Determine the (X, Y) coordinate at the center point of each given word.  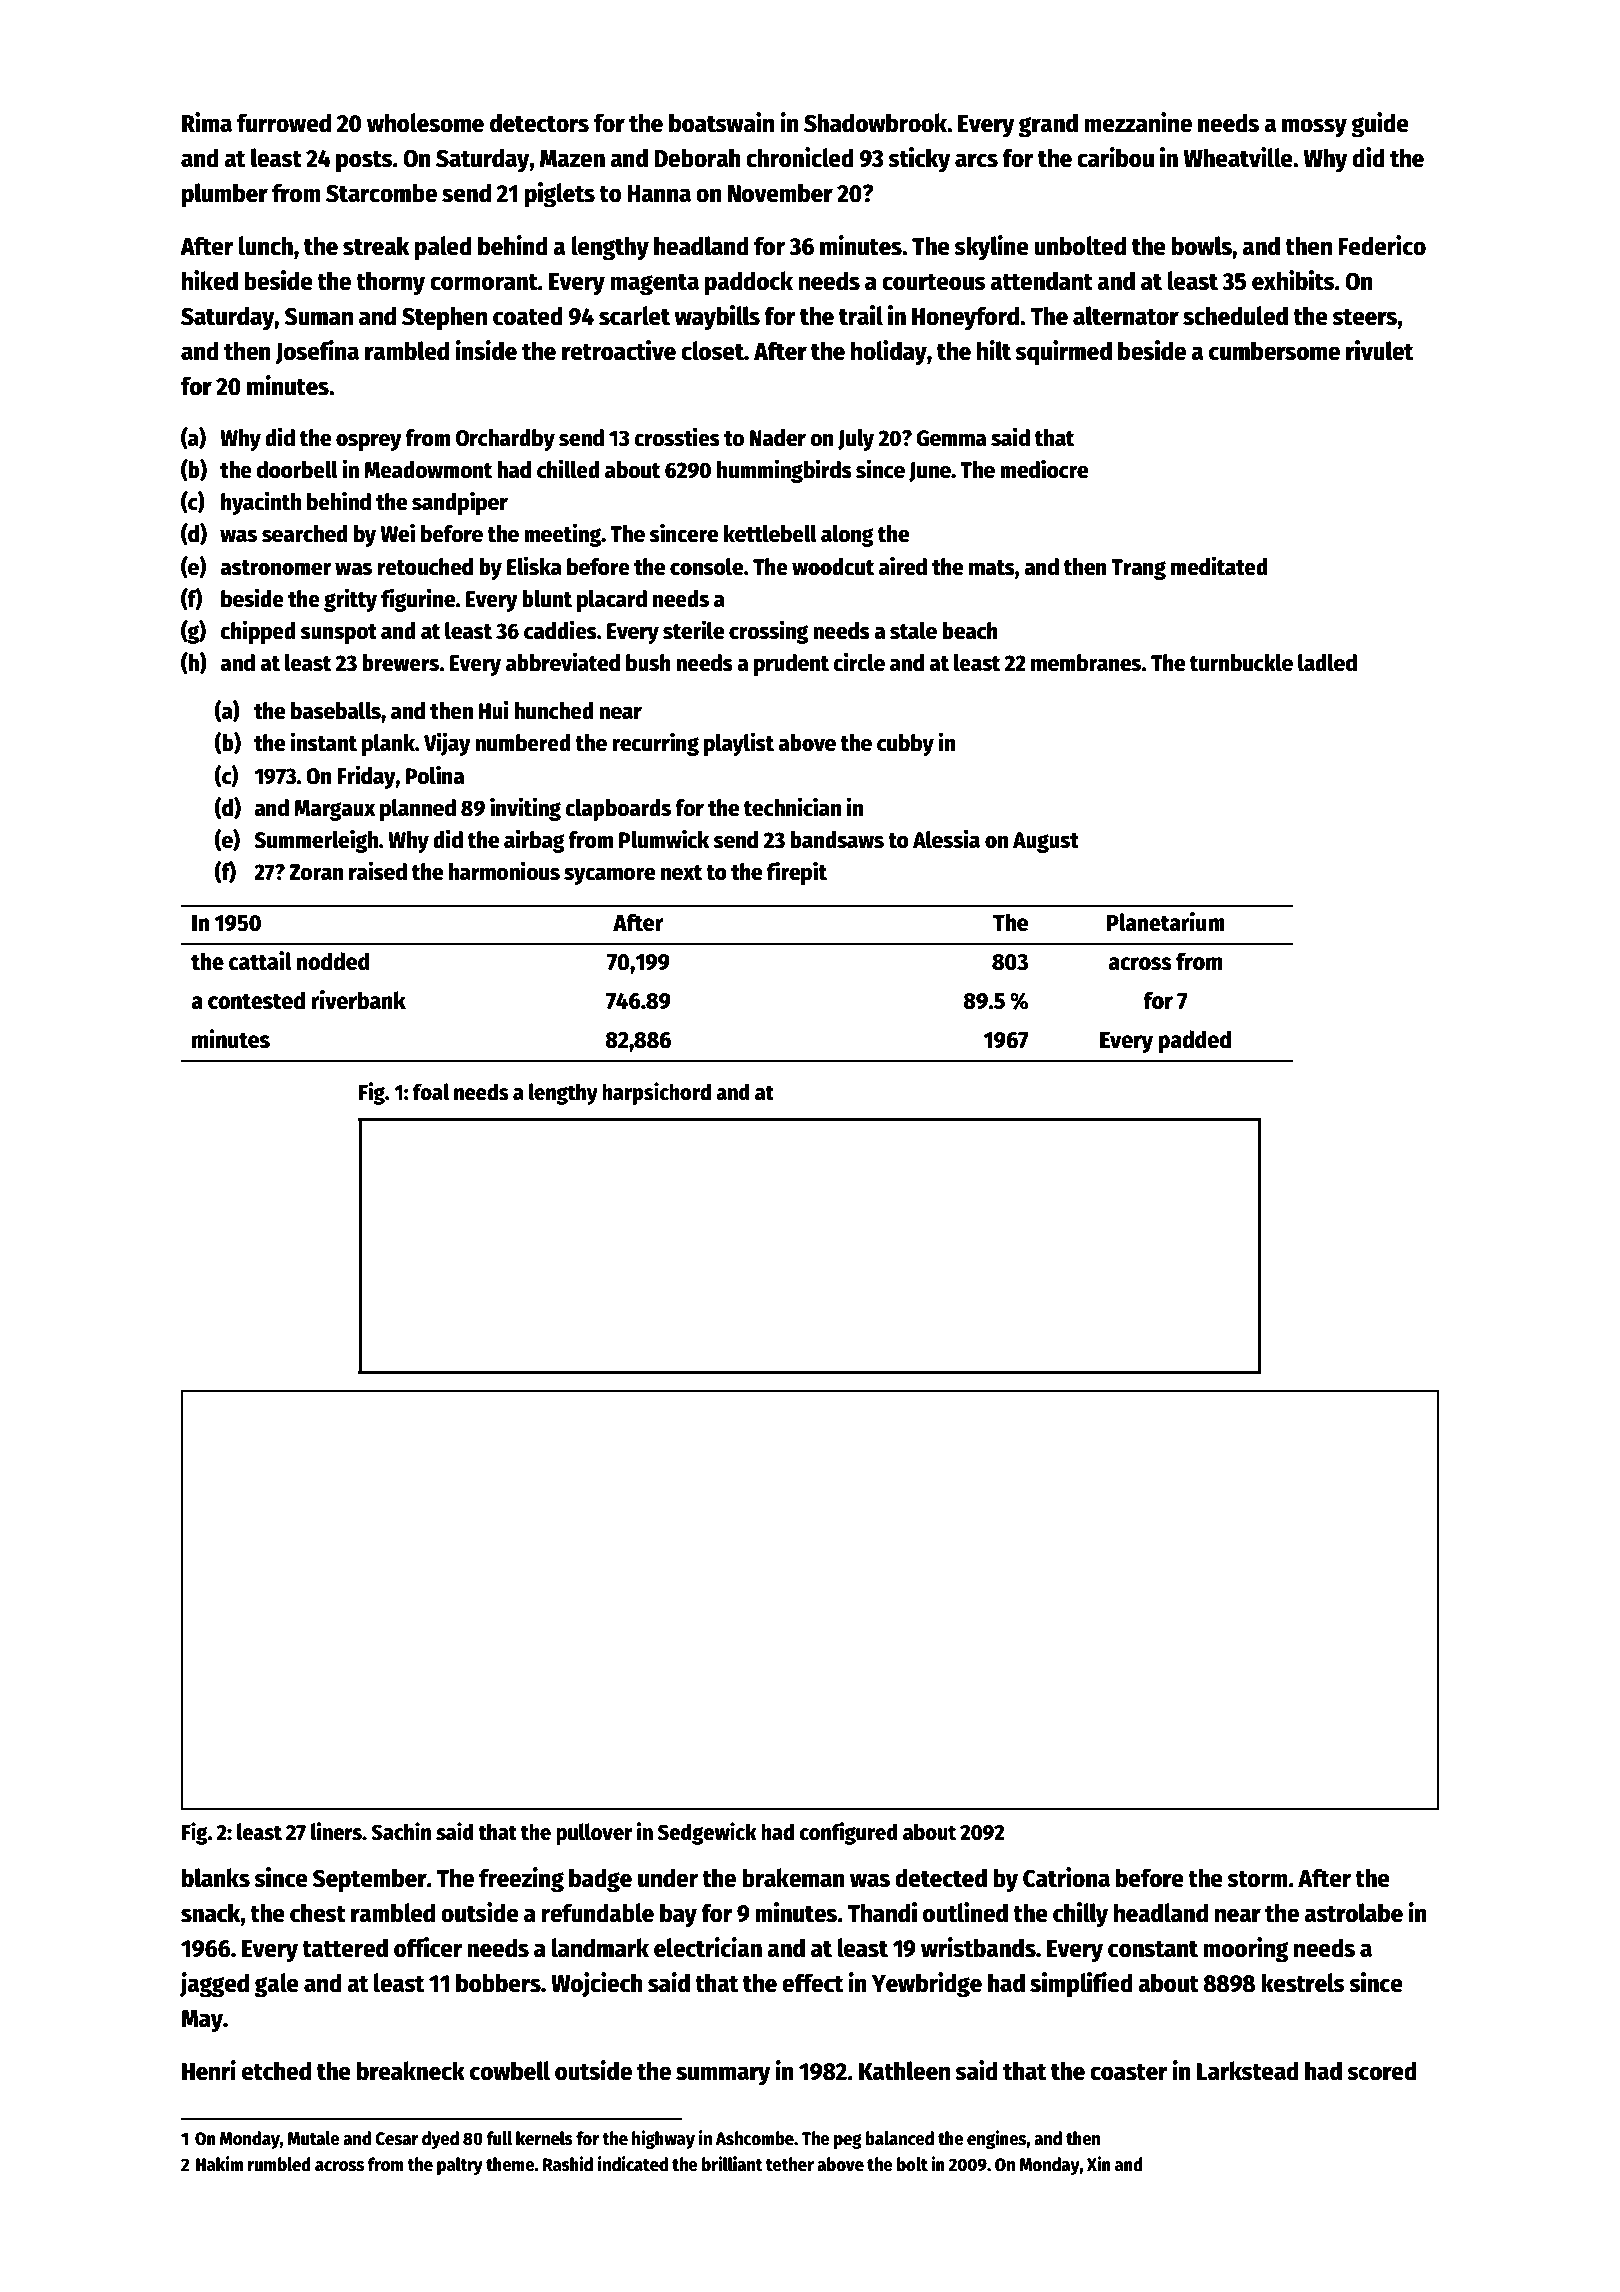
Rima (207, 122)
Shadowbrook (875, 123)
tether (790, 2164)
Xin (1099, 2163)
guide (1380, 125)
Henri (209, 2070)
